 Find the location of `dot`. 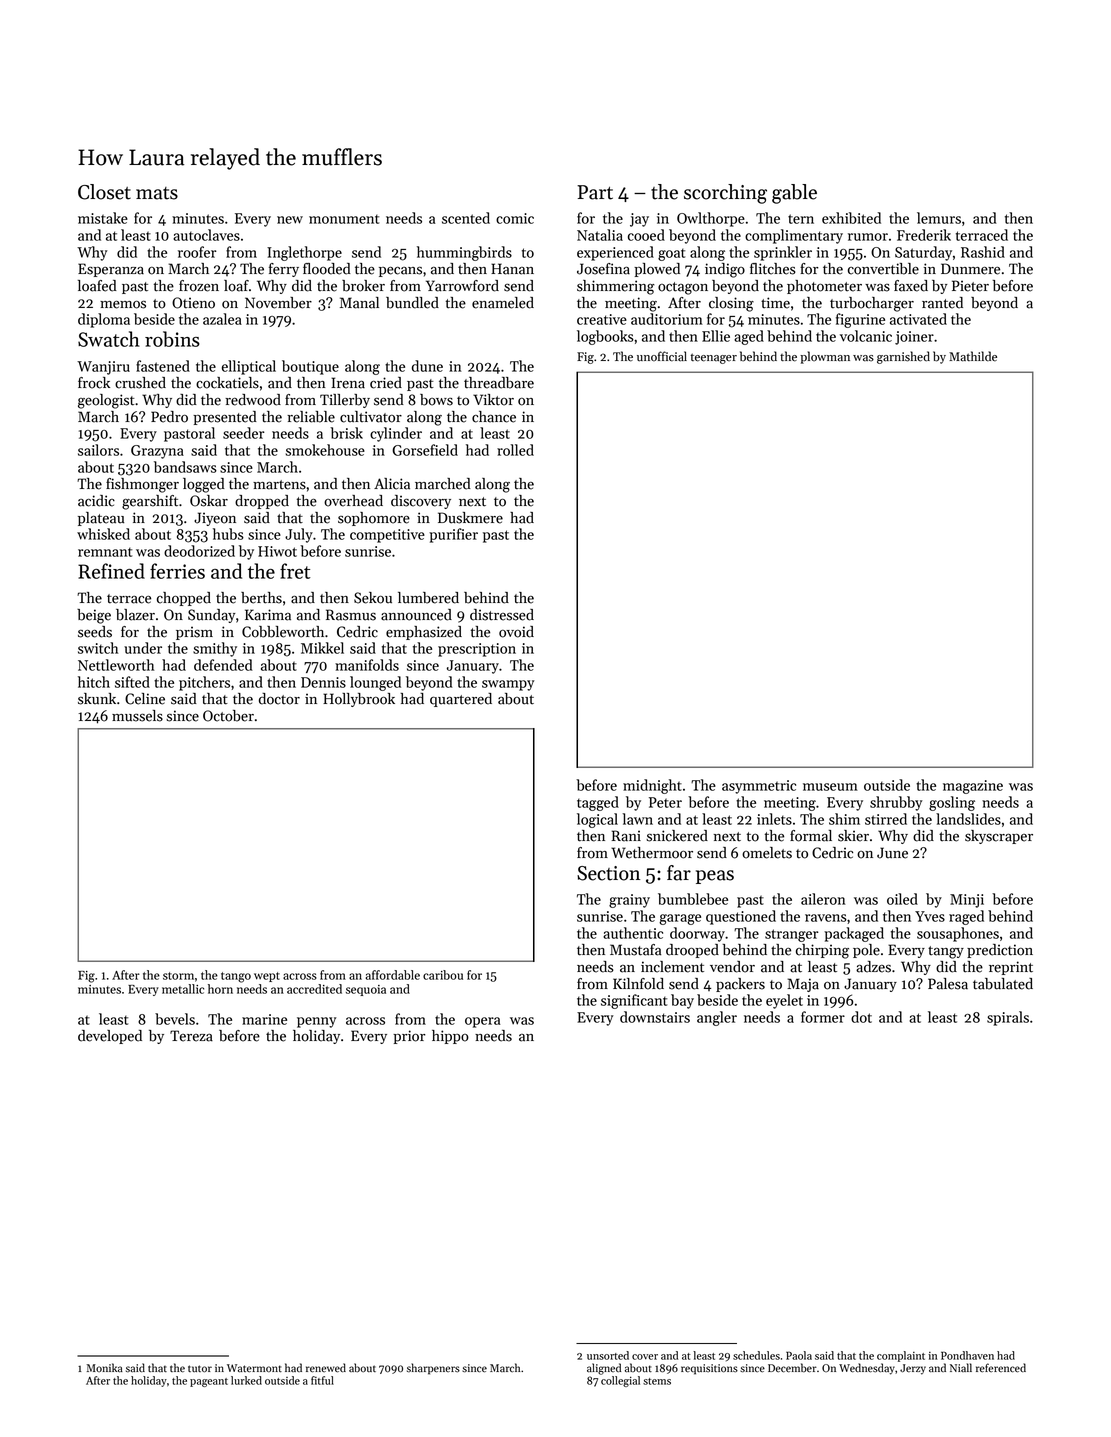

dot is located at coordinates (861, 1017).
